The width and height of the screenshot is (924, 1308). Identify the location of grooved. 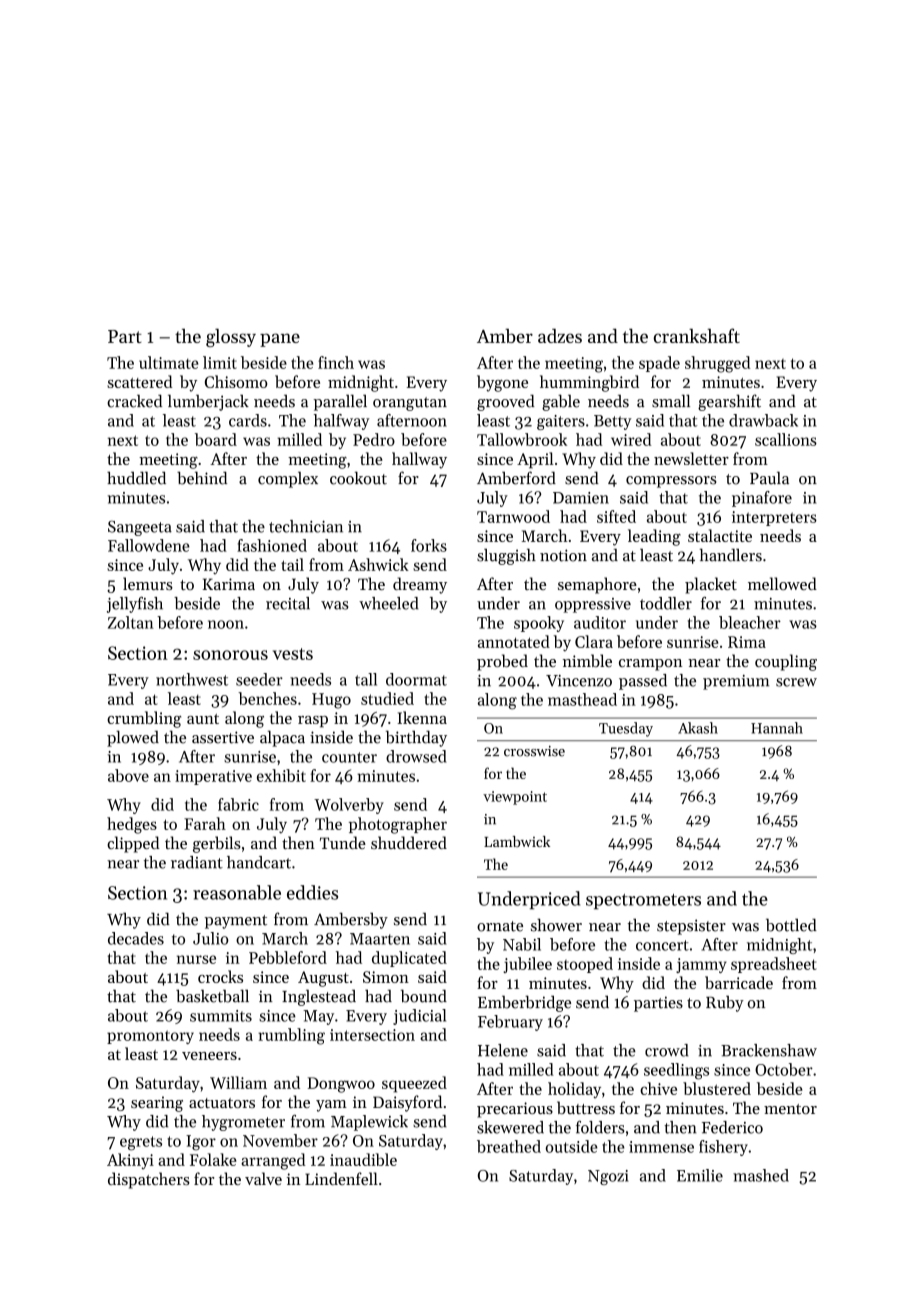
(506, 402).
